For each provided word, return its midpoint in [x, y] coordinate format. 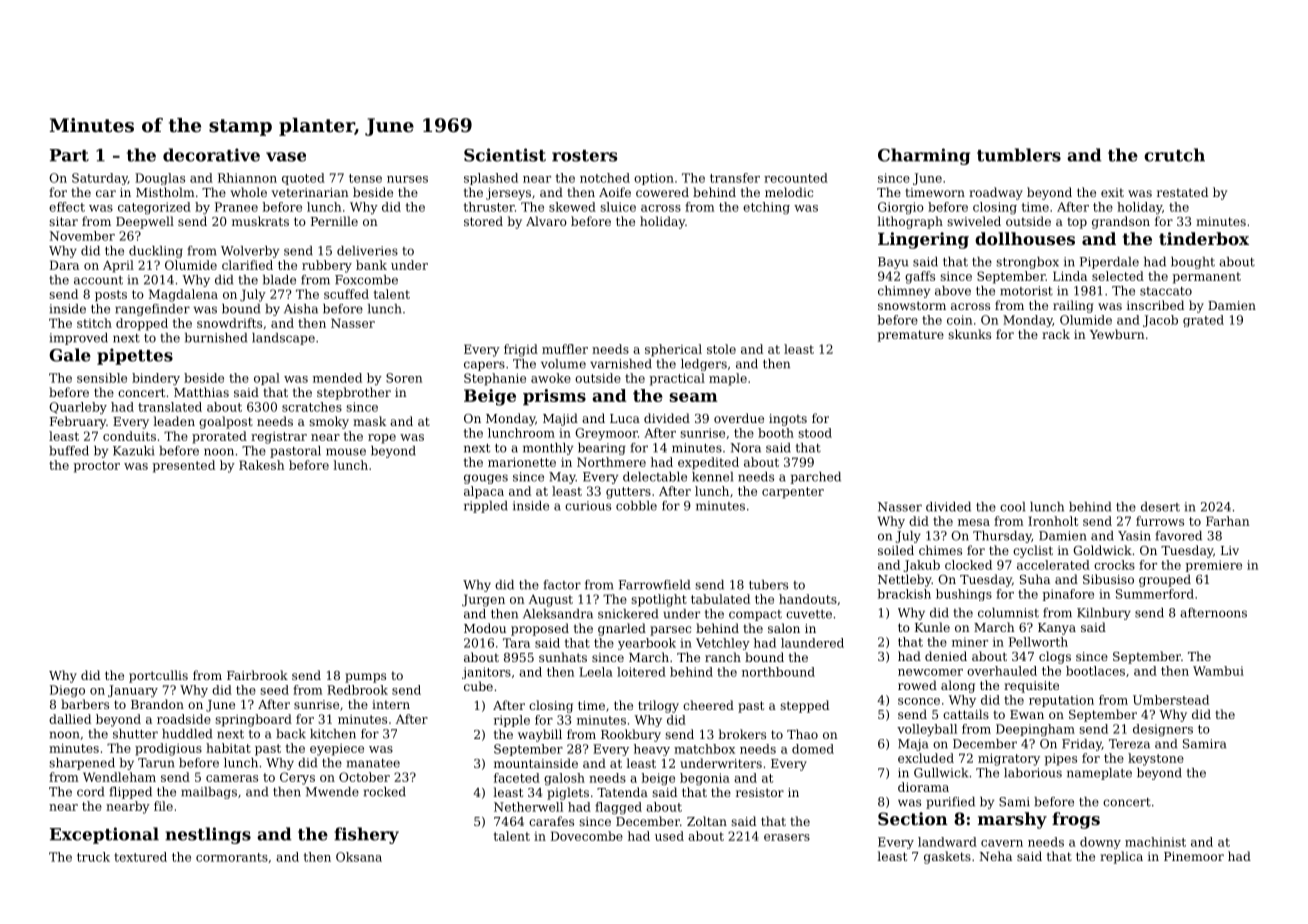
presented [183, 466]
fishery [366, 835]
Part [69, 155]
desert [1160, 507]
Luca [625, 418]
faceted [517, 778]
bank [371, 265]
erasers [787, 837]
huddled [187, 734]
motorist [1026, 291]
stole [721, 349]
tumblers [1019, 155]
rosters [584, 156]
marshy [1012, 820]
